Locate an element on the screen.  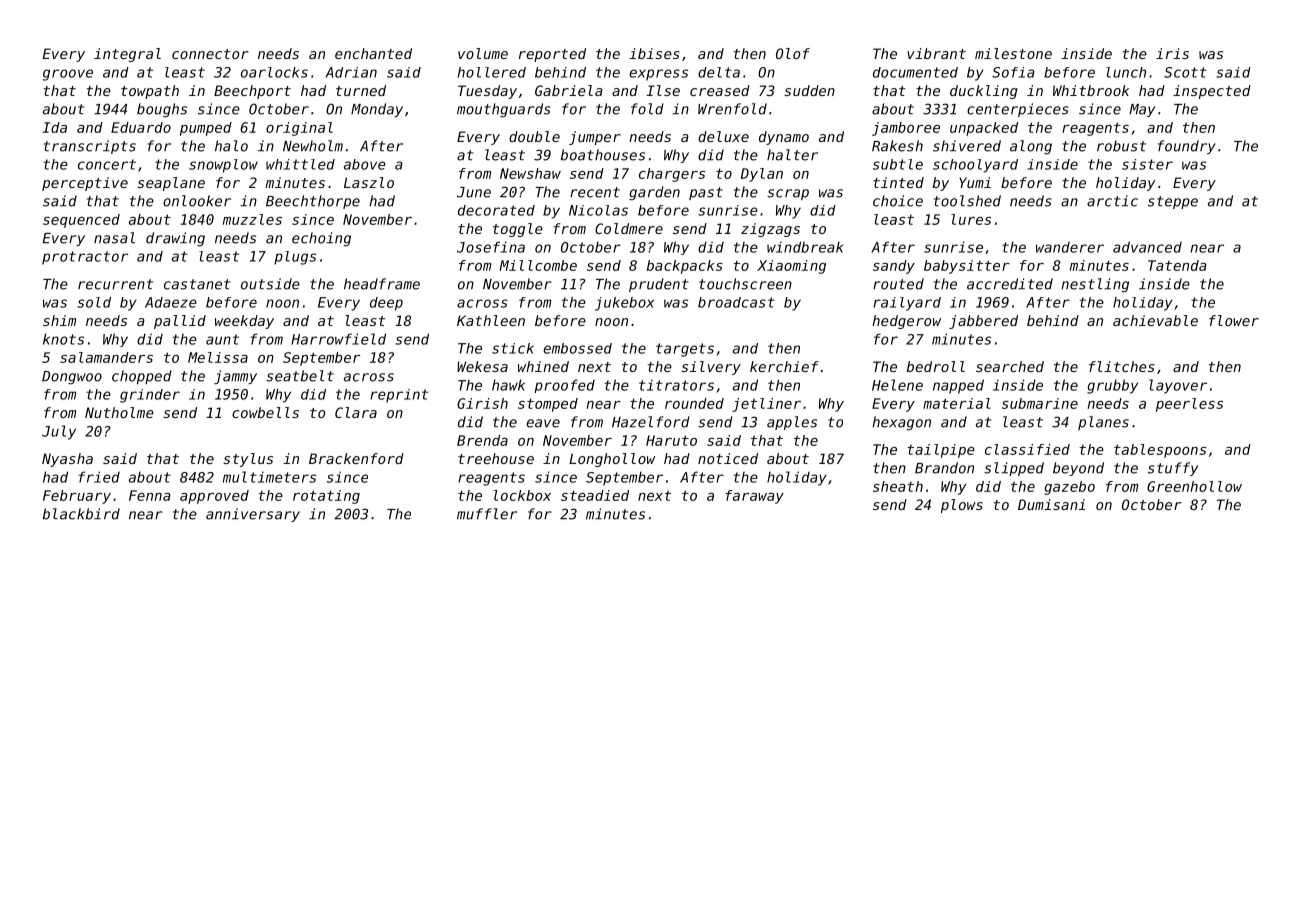
Dumisani is located at coordinates (1051, 504).
